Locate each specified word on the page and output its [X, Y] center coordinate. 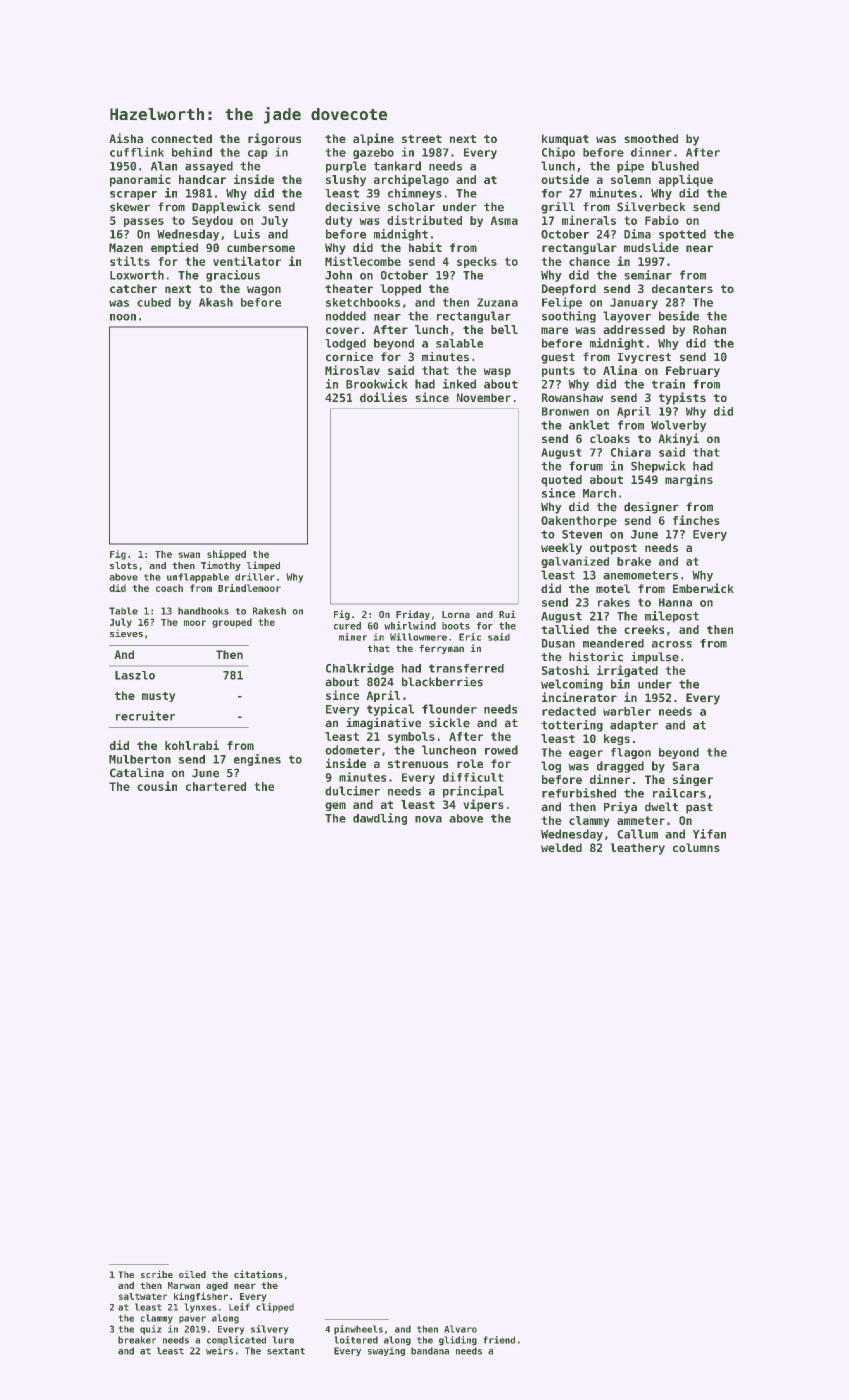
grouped [232, 623]
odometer [352, 750]
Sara [686, 766]
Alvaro [460, 1329]
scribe [157, 1274]
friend [499, 1340]
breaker [137, 1340]
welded [561, 847]
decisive [352, 207]
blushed [675, 166]
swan [189, 555]
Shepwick [658, 467]
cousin [157, 786]
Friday [413, 615]
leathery [638, 849]
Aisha [126, 138]
